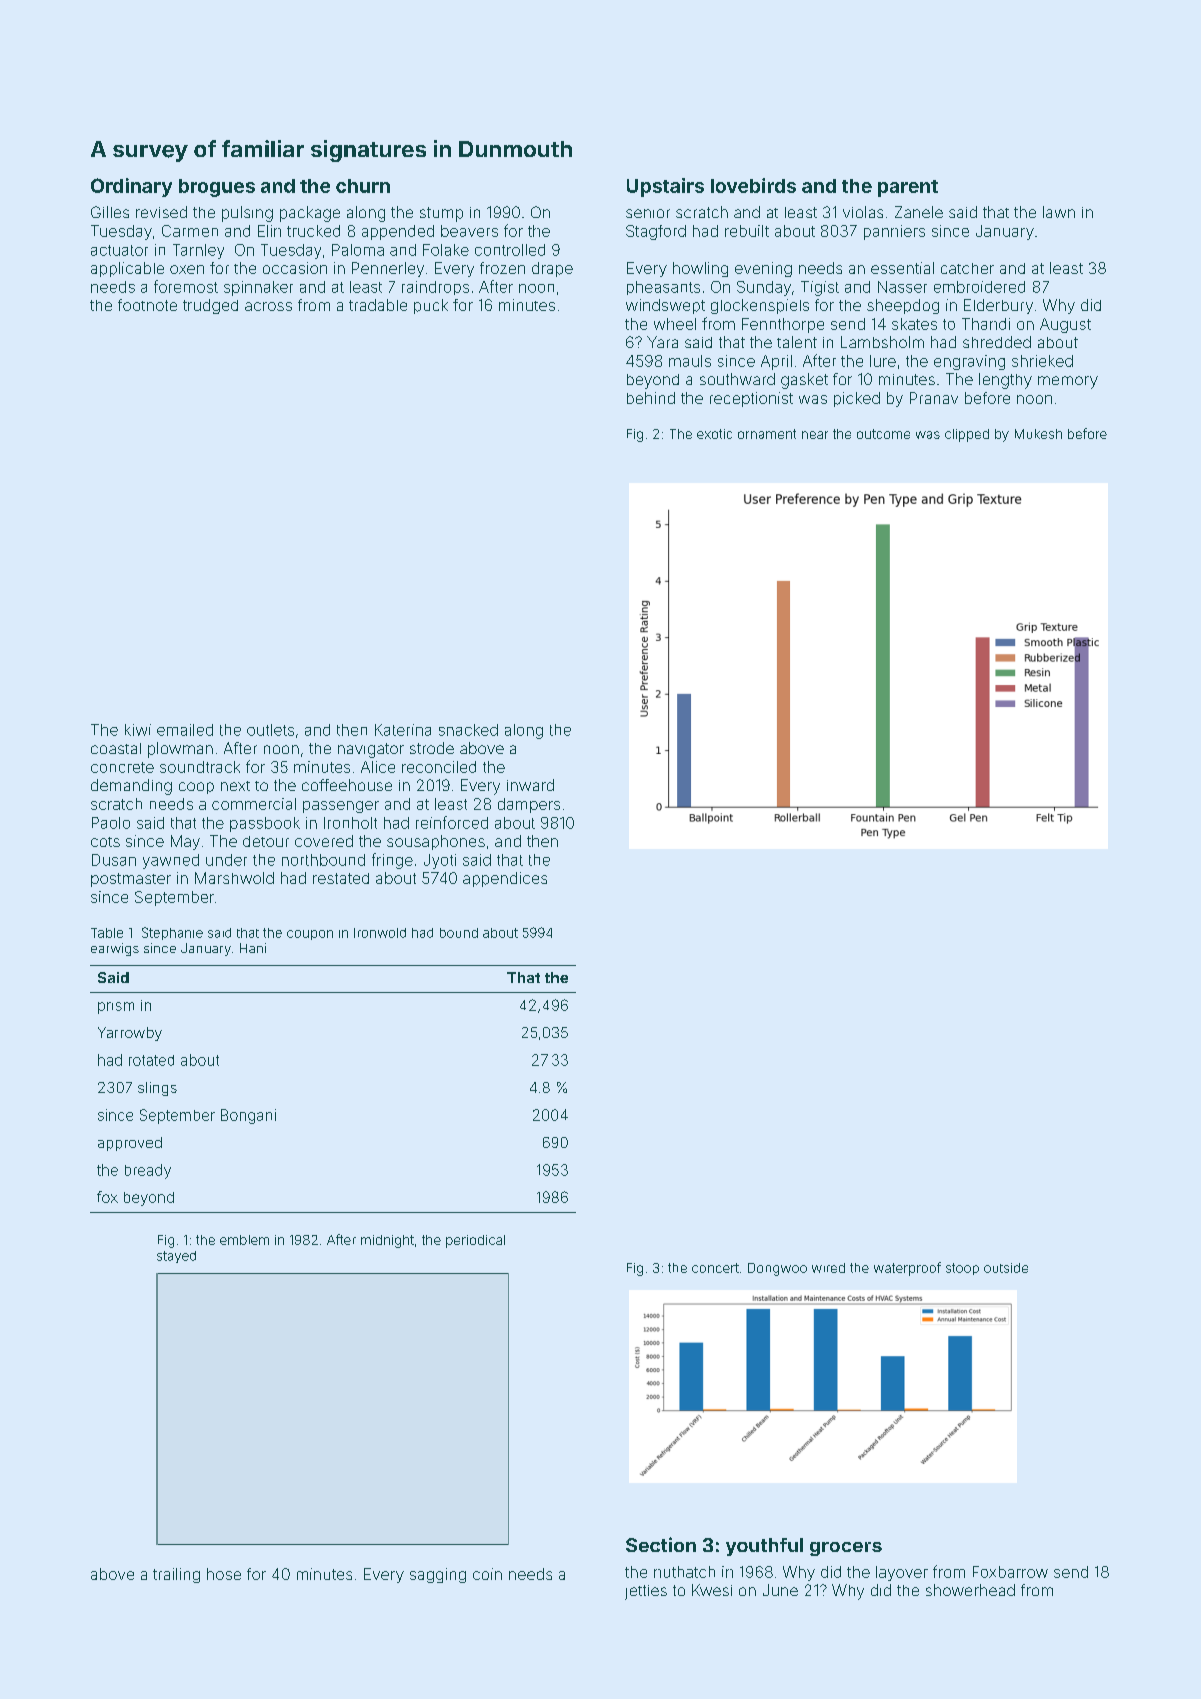 The height and width of the screenshot is (1699, 1201). I want to click on periodical, so click(475, 1241).
